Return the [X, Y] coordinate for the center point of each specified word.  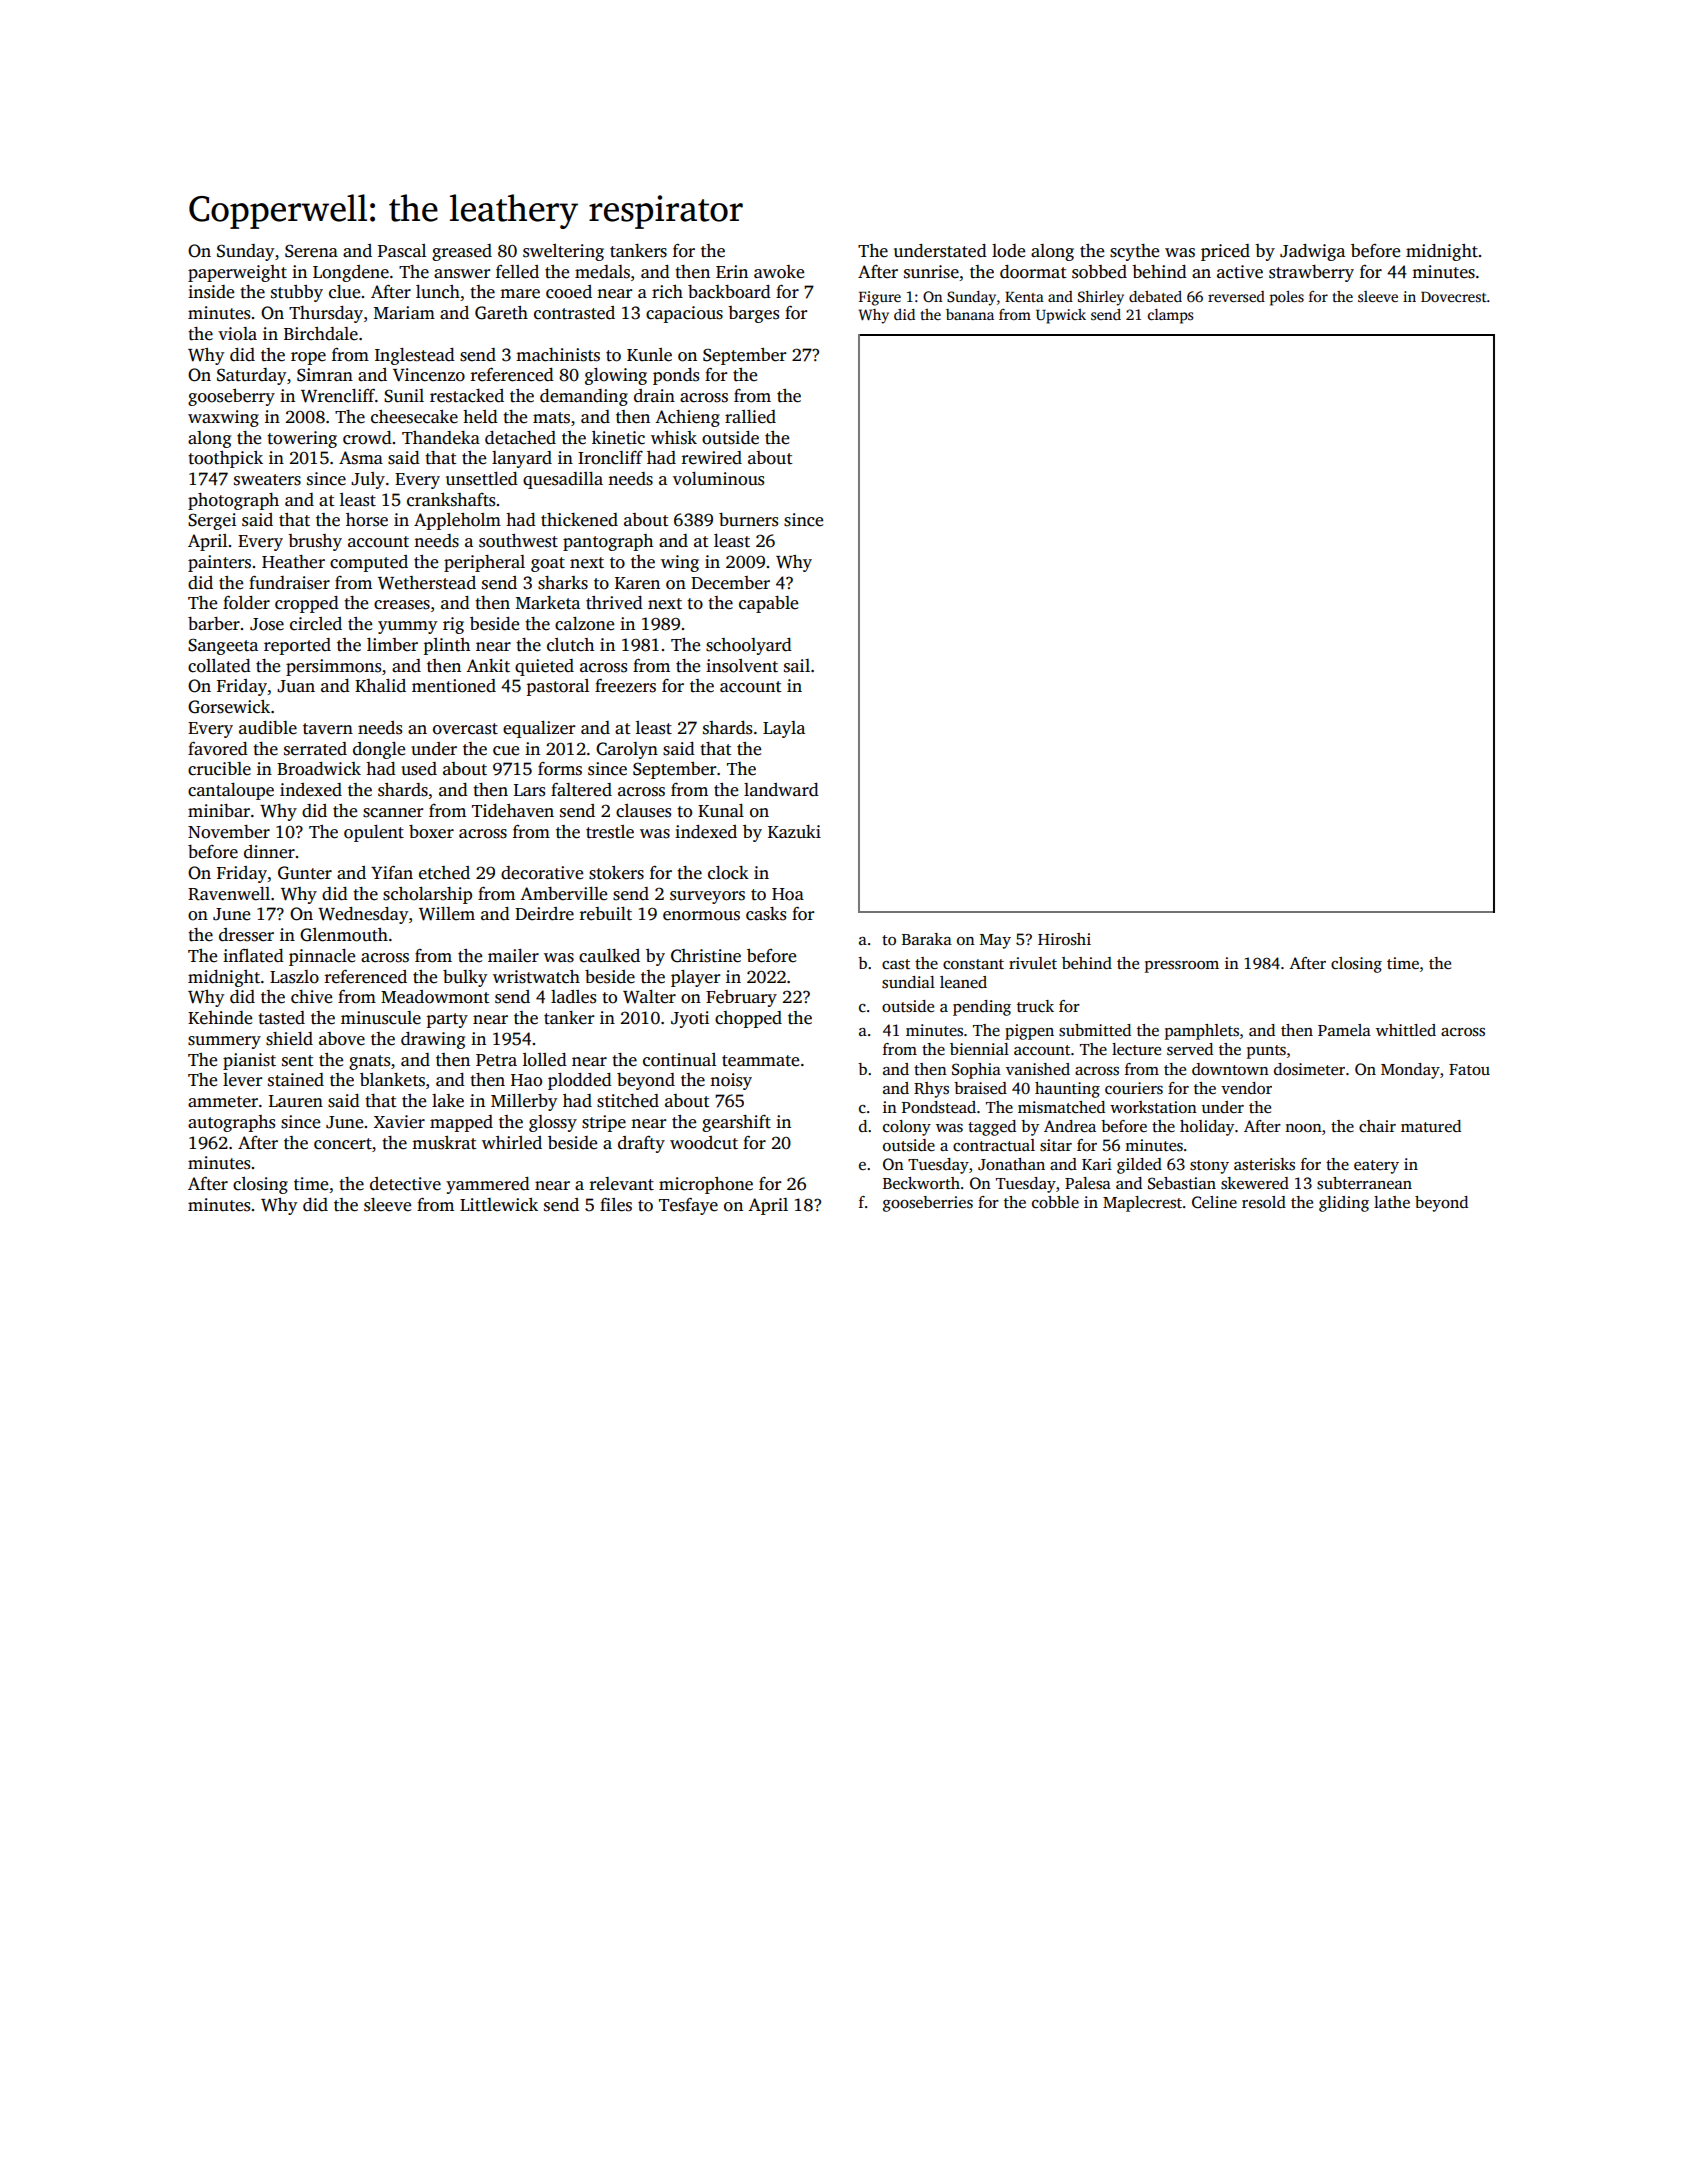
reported [297, 646]
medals [602, 272]
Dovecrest [1454, 297]
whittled [1406, 1030]
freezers [625, 685]
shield [289, 1039]
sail [797, 666]
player [695, 978]
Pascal [402, 251]
